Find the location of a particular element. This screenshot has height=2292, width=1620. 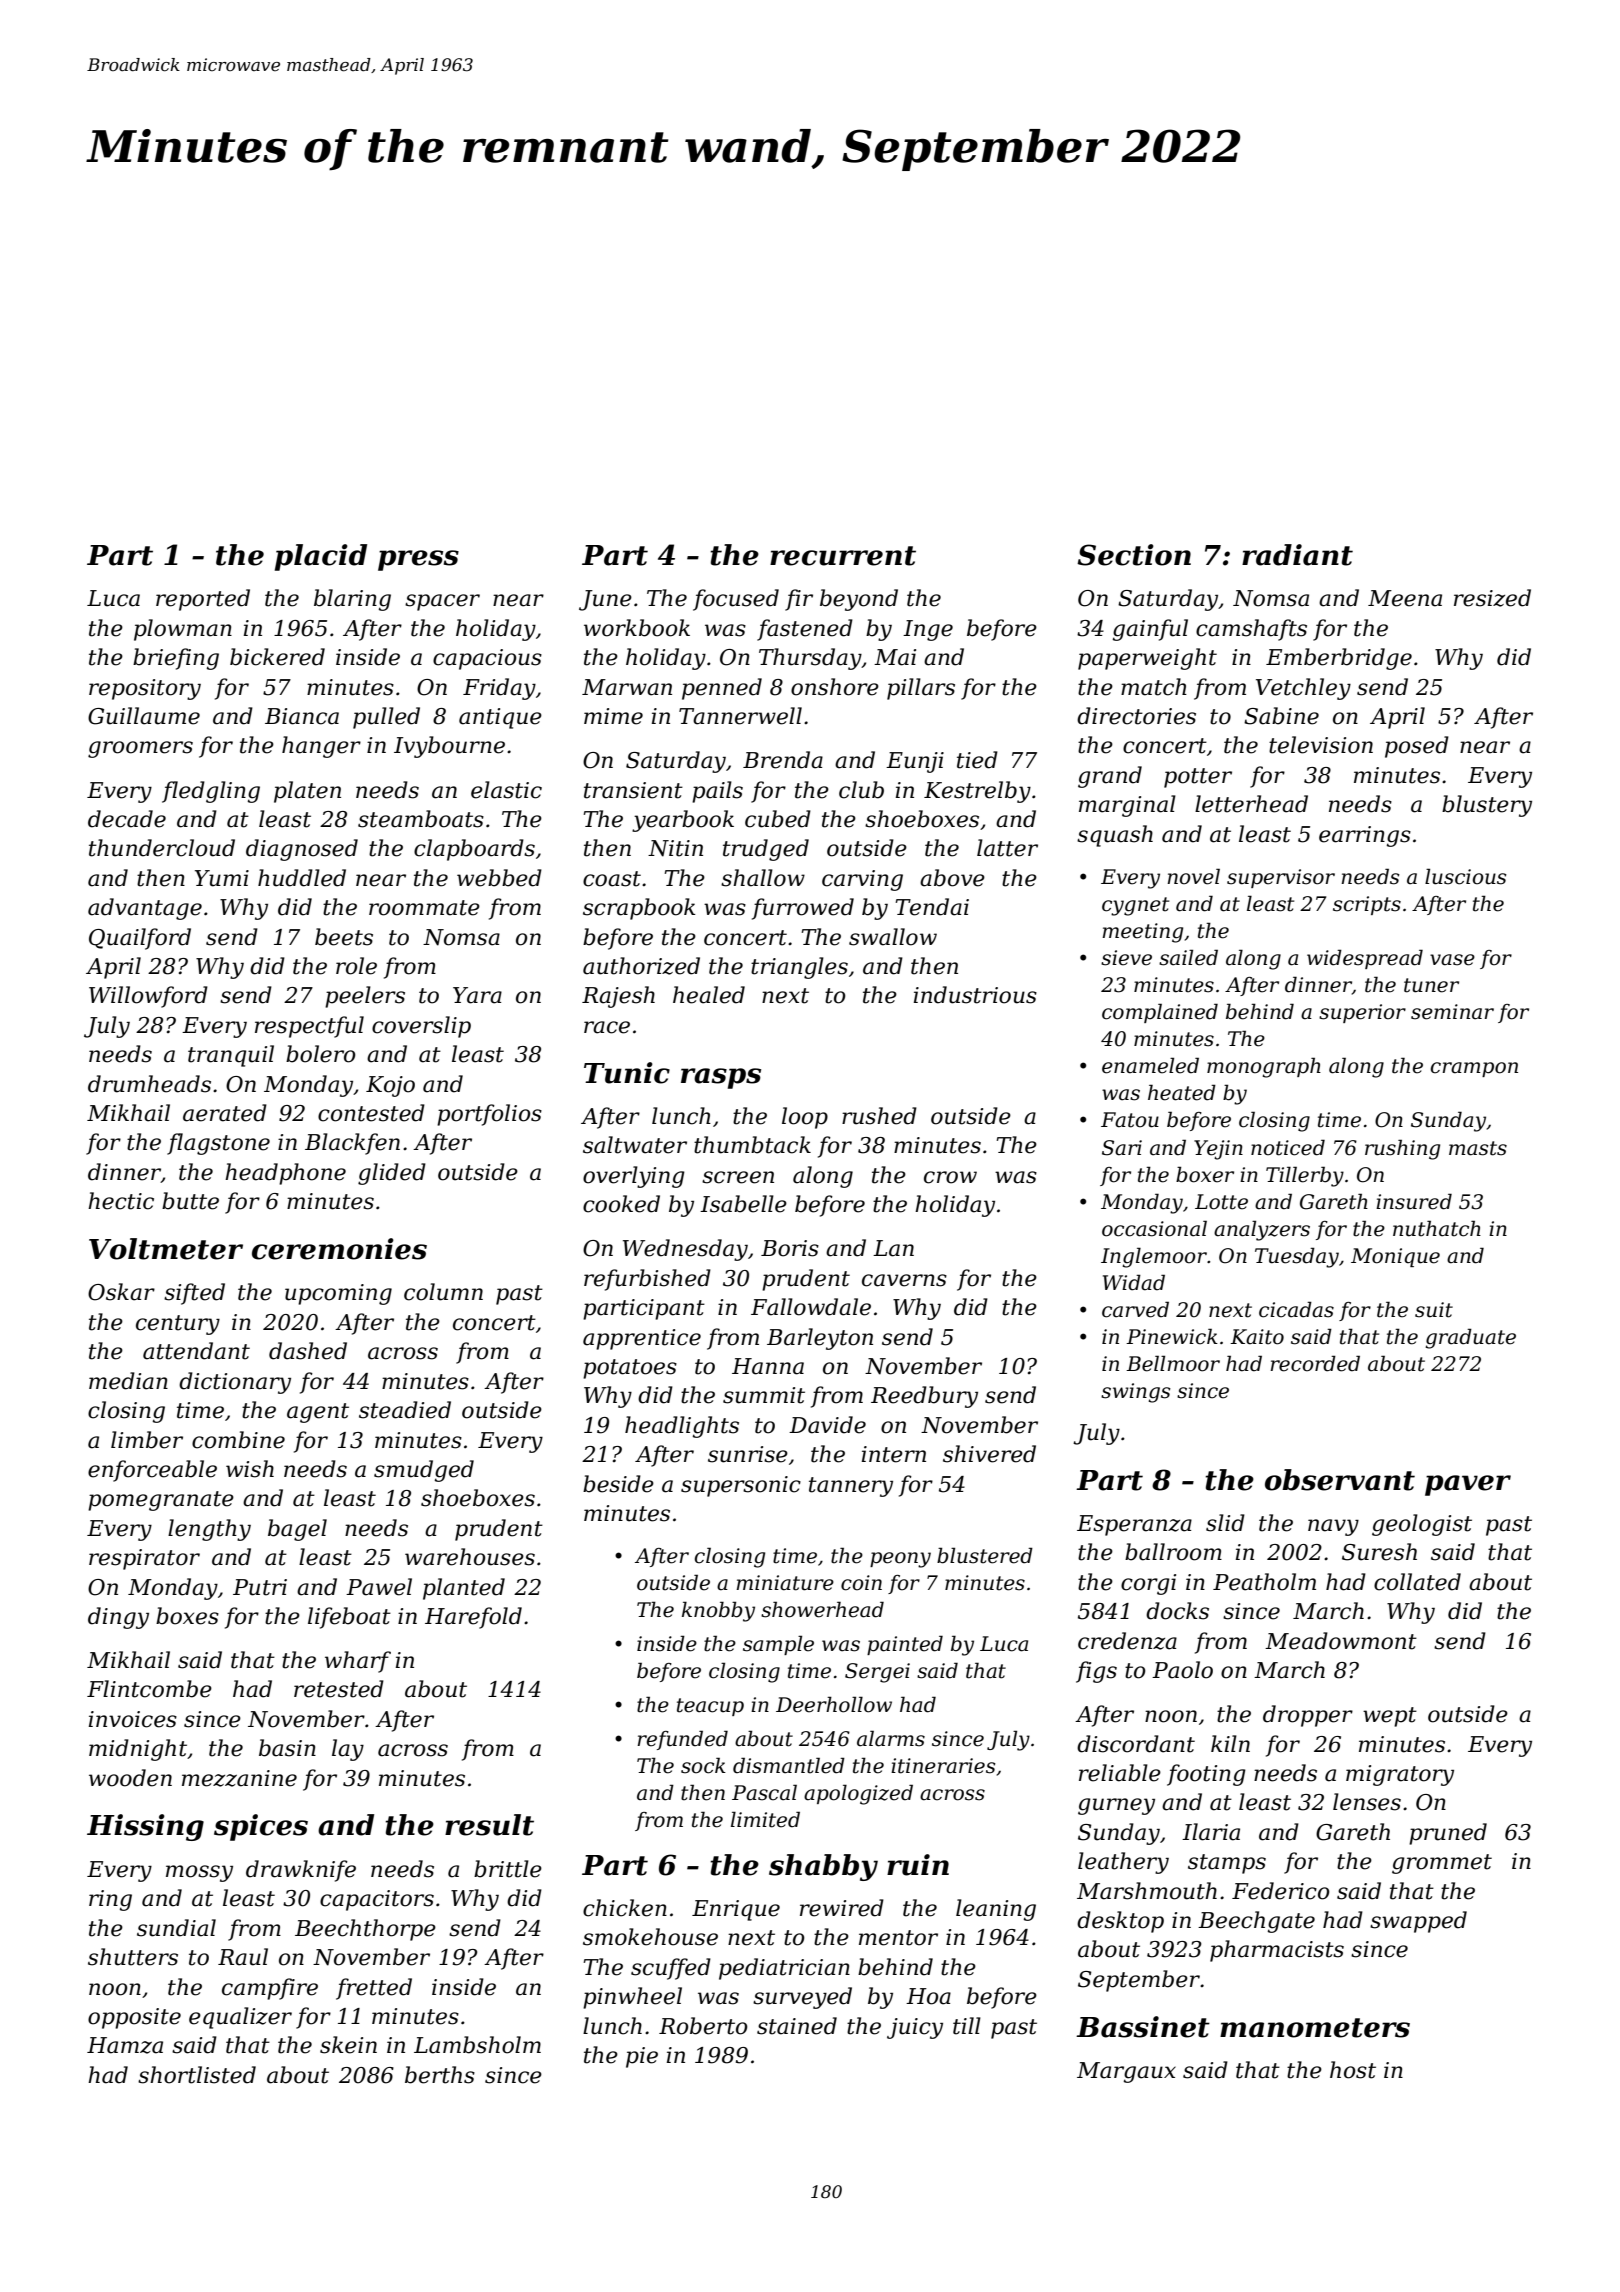

Raul is located at coordinates (243, 1957).
